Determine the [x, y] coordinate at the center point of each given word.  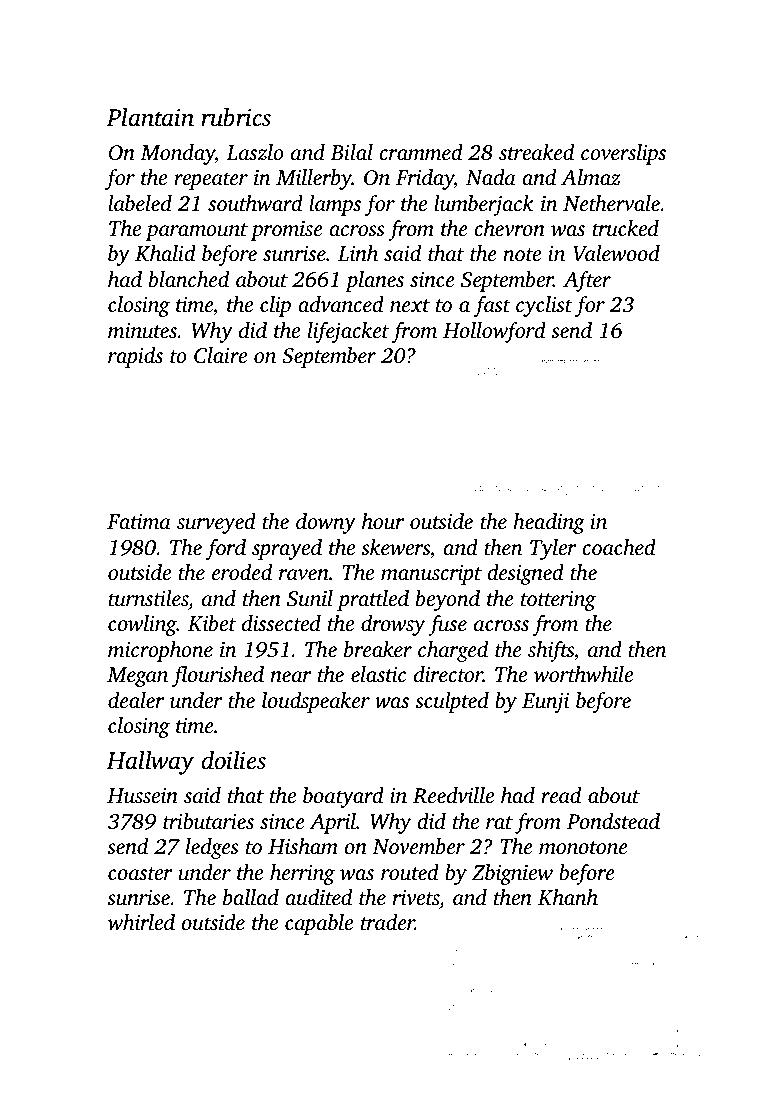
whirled [141, 922]
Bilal [351, 152]
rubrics [236, 117]
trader [388, 922]
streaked [536, 152]
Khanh [568, 897]
